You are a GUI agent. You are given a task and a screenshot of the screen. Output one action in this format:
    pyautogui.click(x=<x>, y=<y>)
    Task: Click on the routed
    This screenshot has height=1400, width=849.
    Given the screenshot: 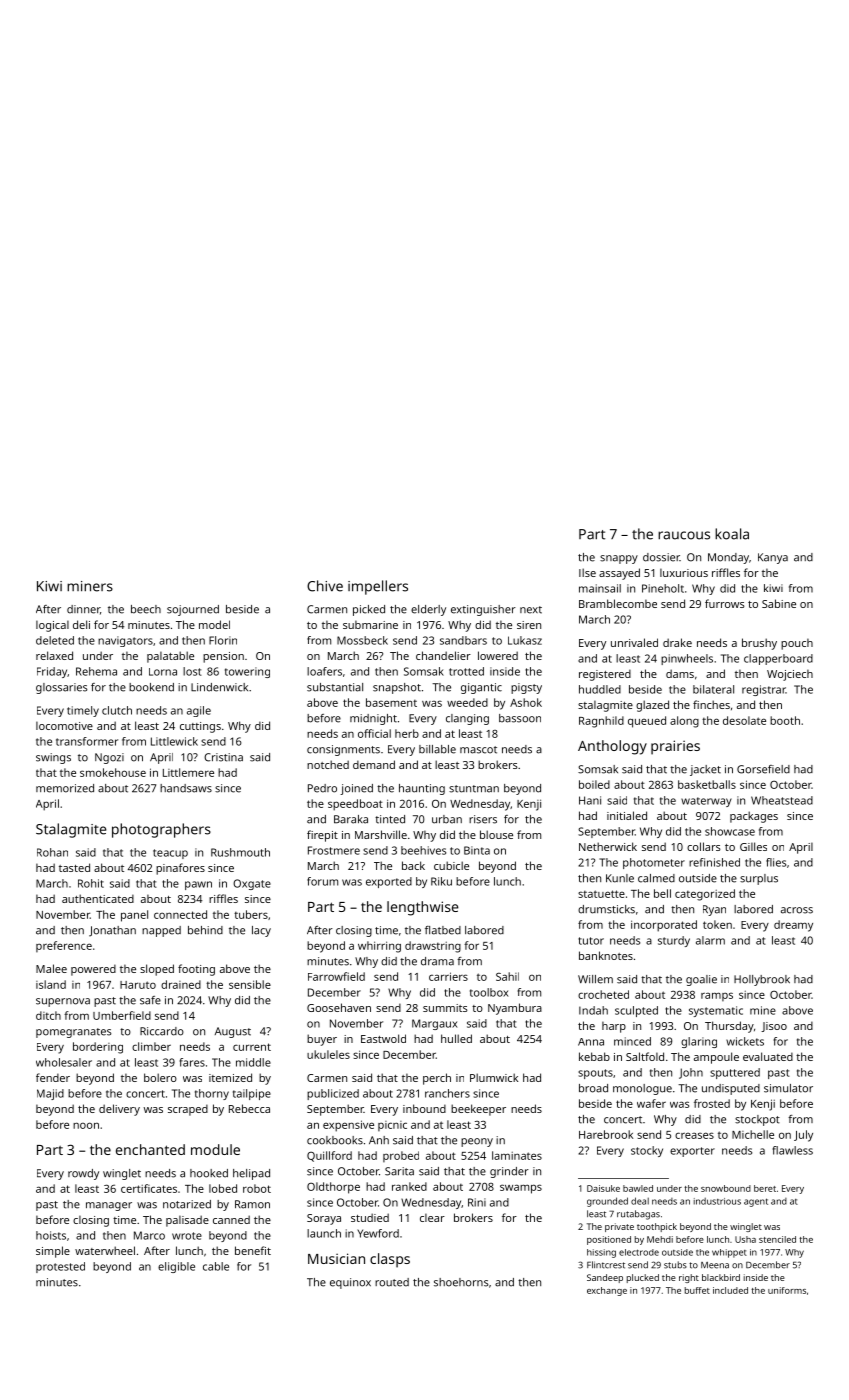 What is the action you would take?
    pyautogui.click(x=392, y=1282)
